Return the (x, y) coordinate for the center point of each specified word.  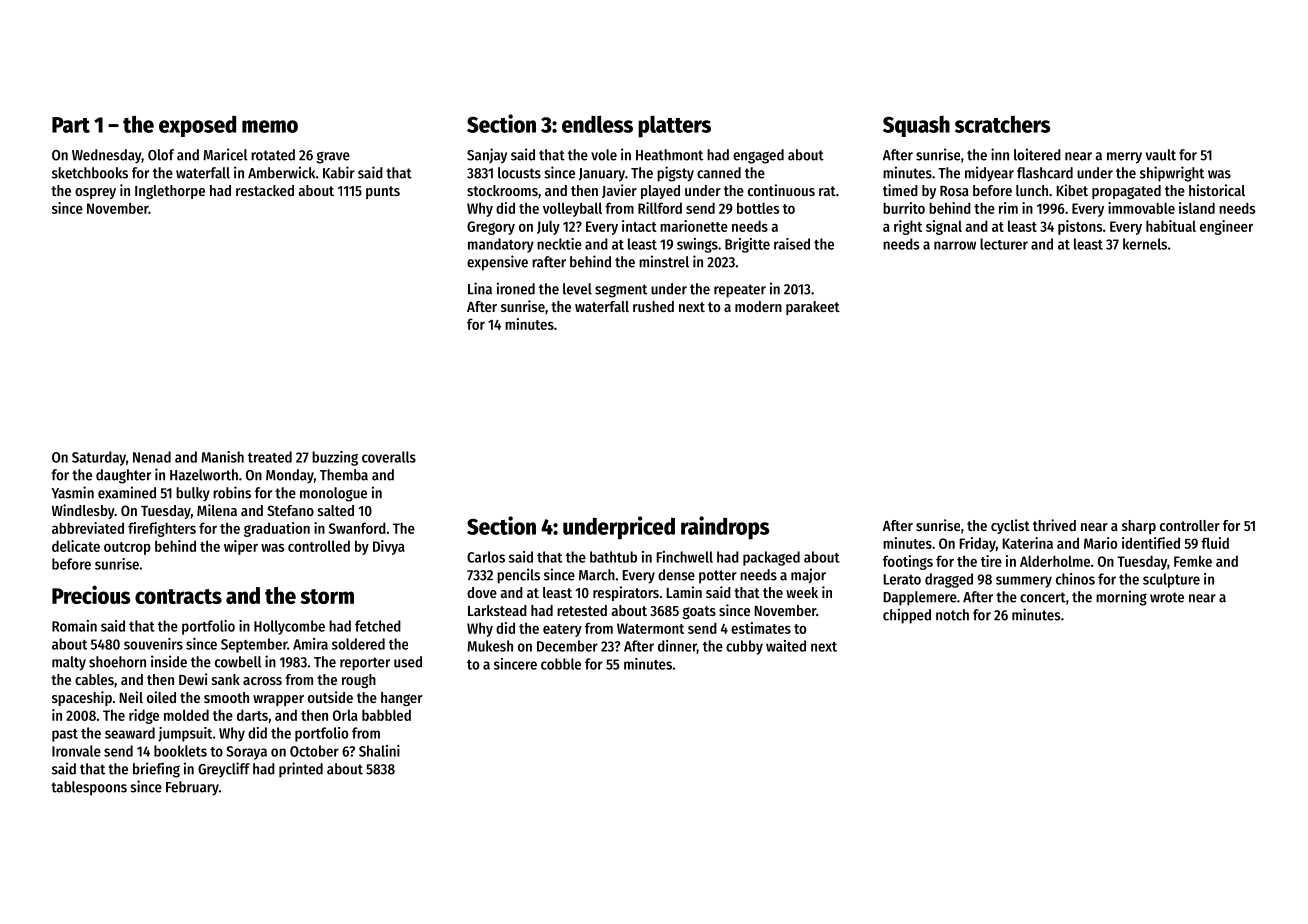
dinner (677, 647)
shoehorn (117, 662)
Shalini (379, 751)
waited (786, 646)
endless (597, 124)
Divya (389, 547)
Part (71, 125)
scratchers (1002, 124)
